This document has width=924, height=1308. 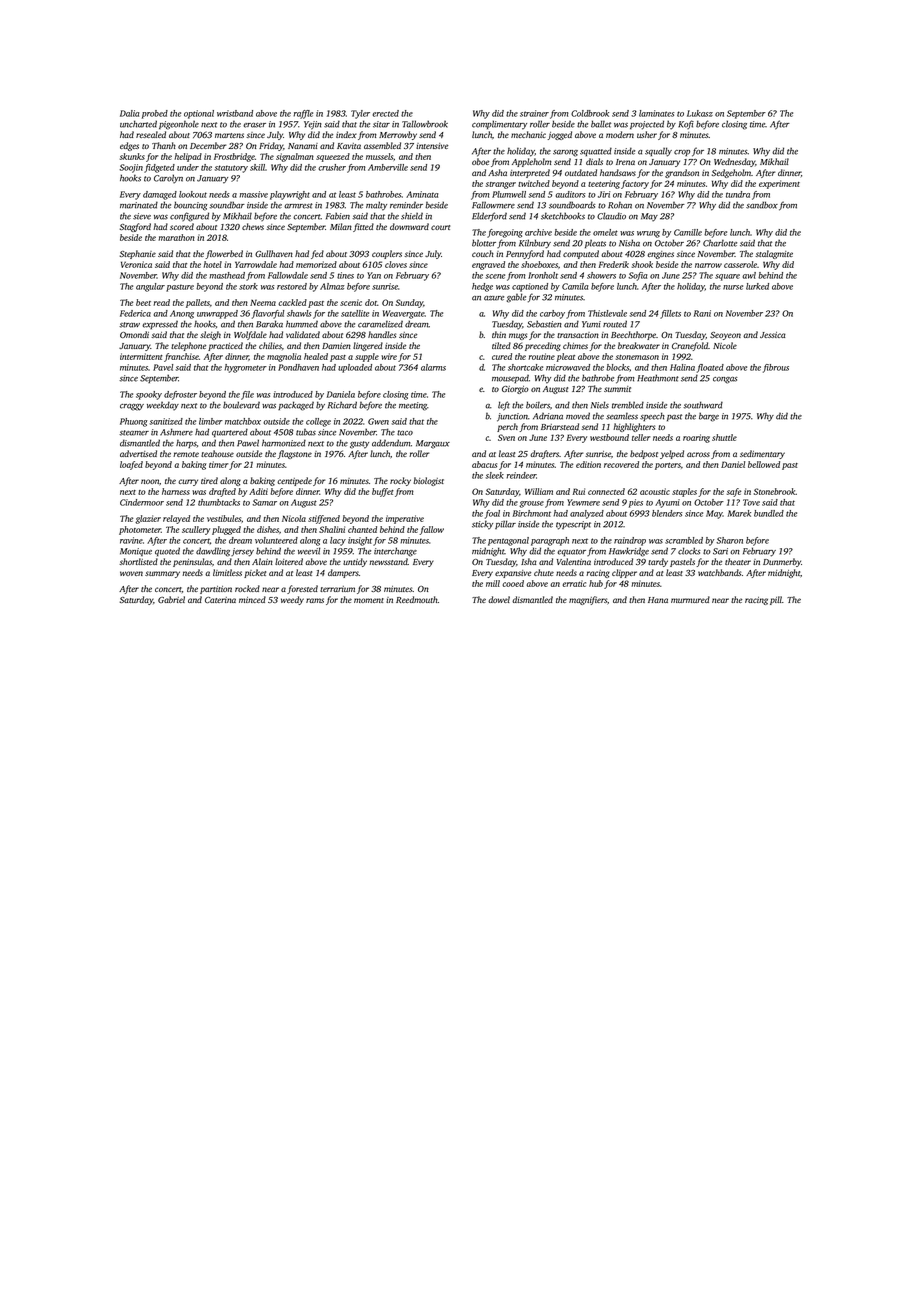 What do you see at coordinates (413, 406) in the document?
I see `meeting` at bounding box center [413, 406].
